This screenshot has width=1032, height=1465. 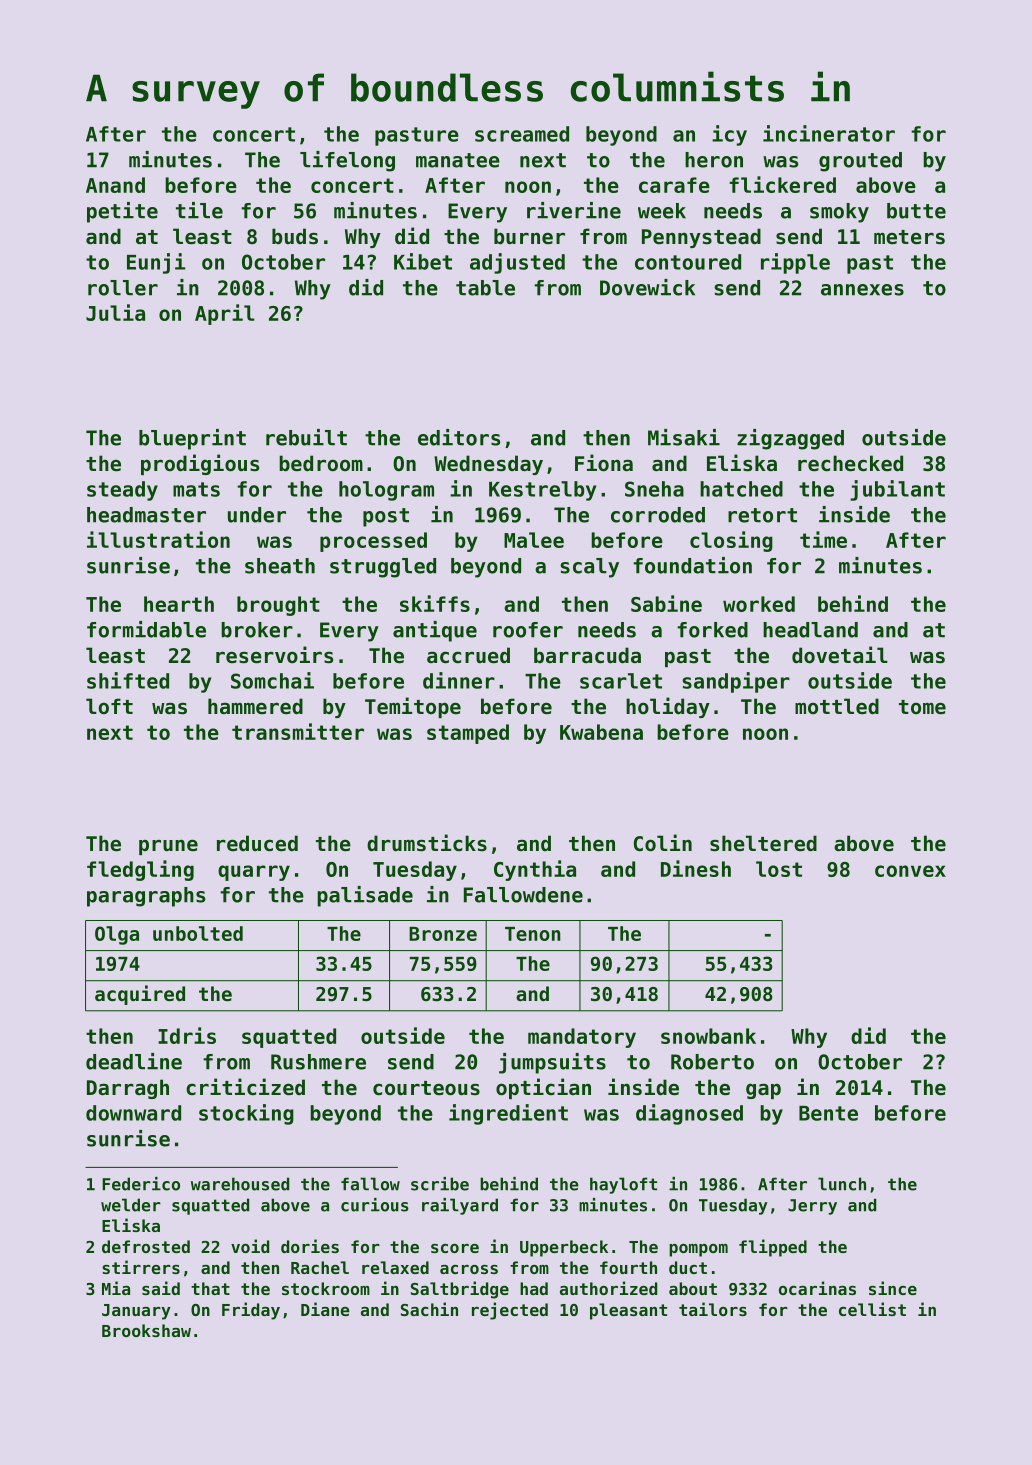 I want to click on courteous, so click(x=426, y=1088).
